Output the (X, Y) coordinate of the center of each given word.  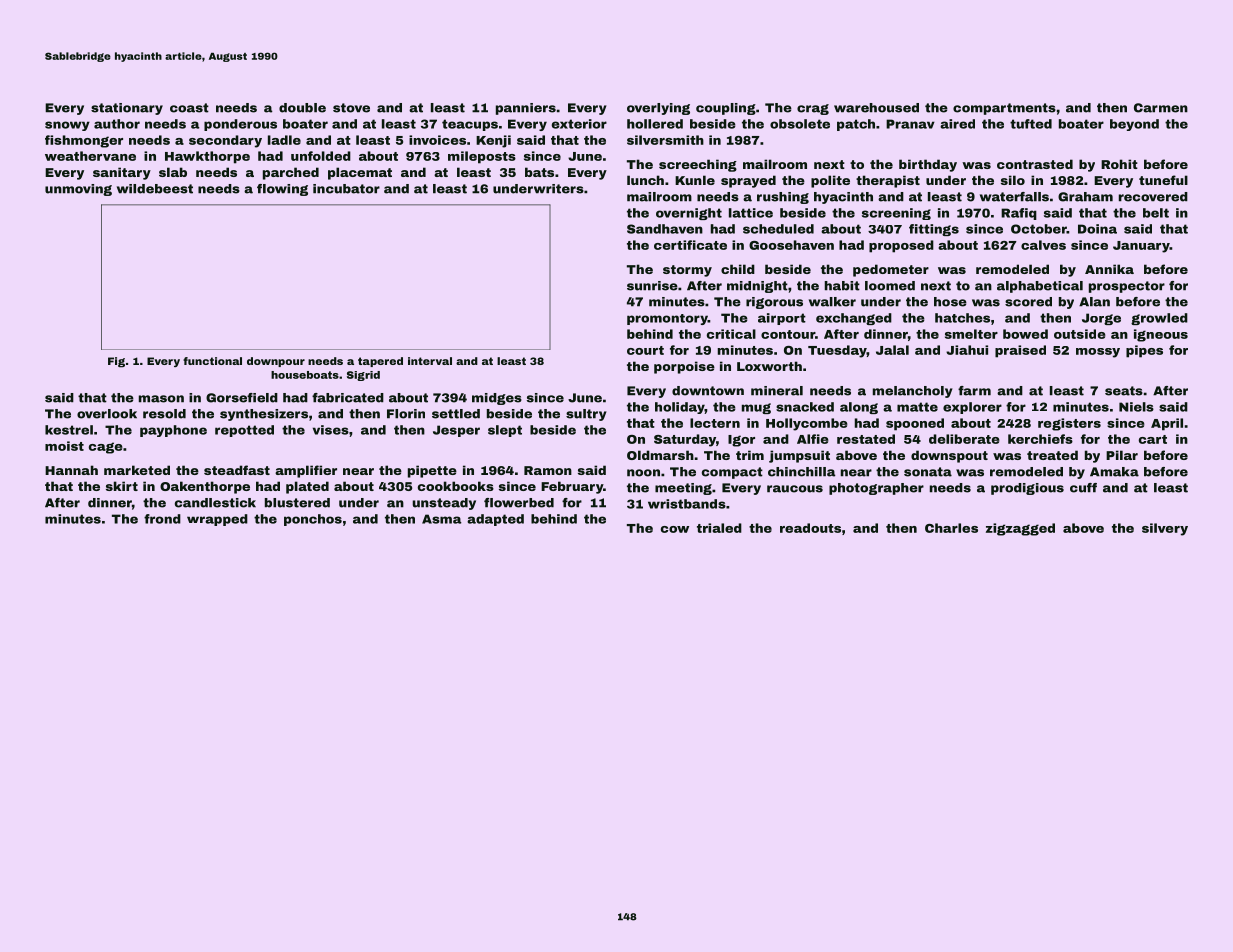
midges (497, 399)
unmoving (78, 190)
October (1039, 229)
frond (162, 519)
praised (1020, 351)
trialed (719, 528)
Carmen (1161, 108)
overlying (658, 109)
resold (164, 414)
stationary (127, 109)
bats (539, 172)
